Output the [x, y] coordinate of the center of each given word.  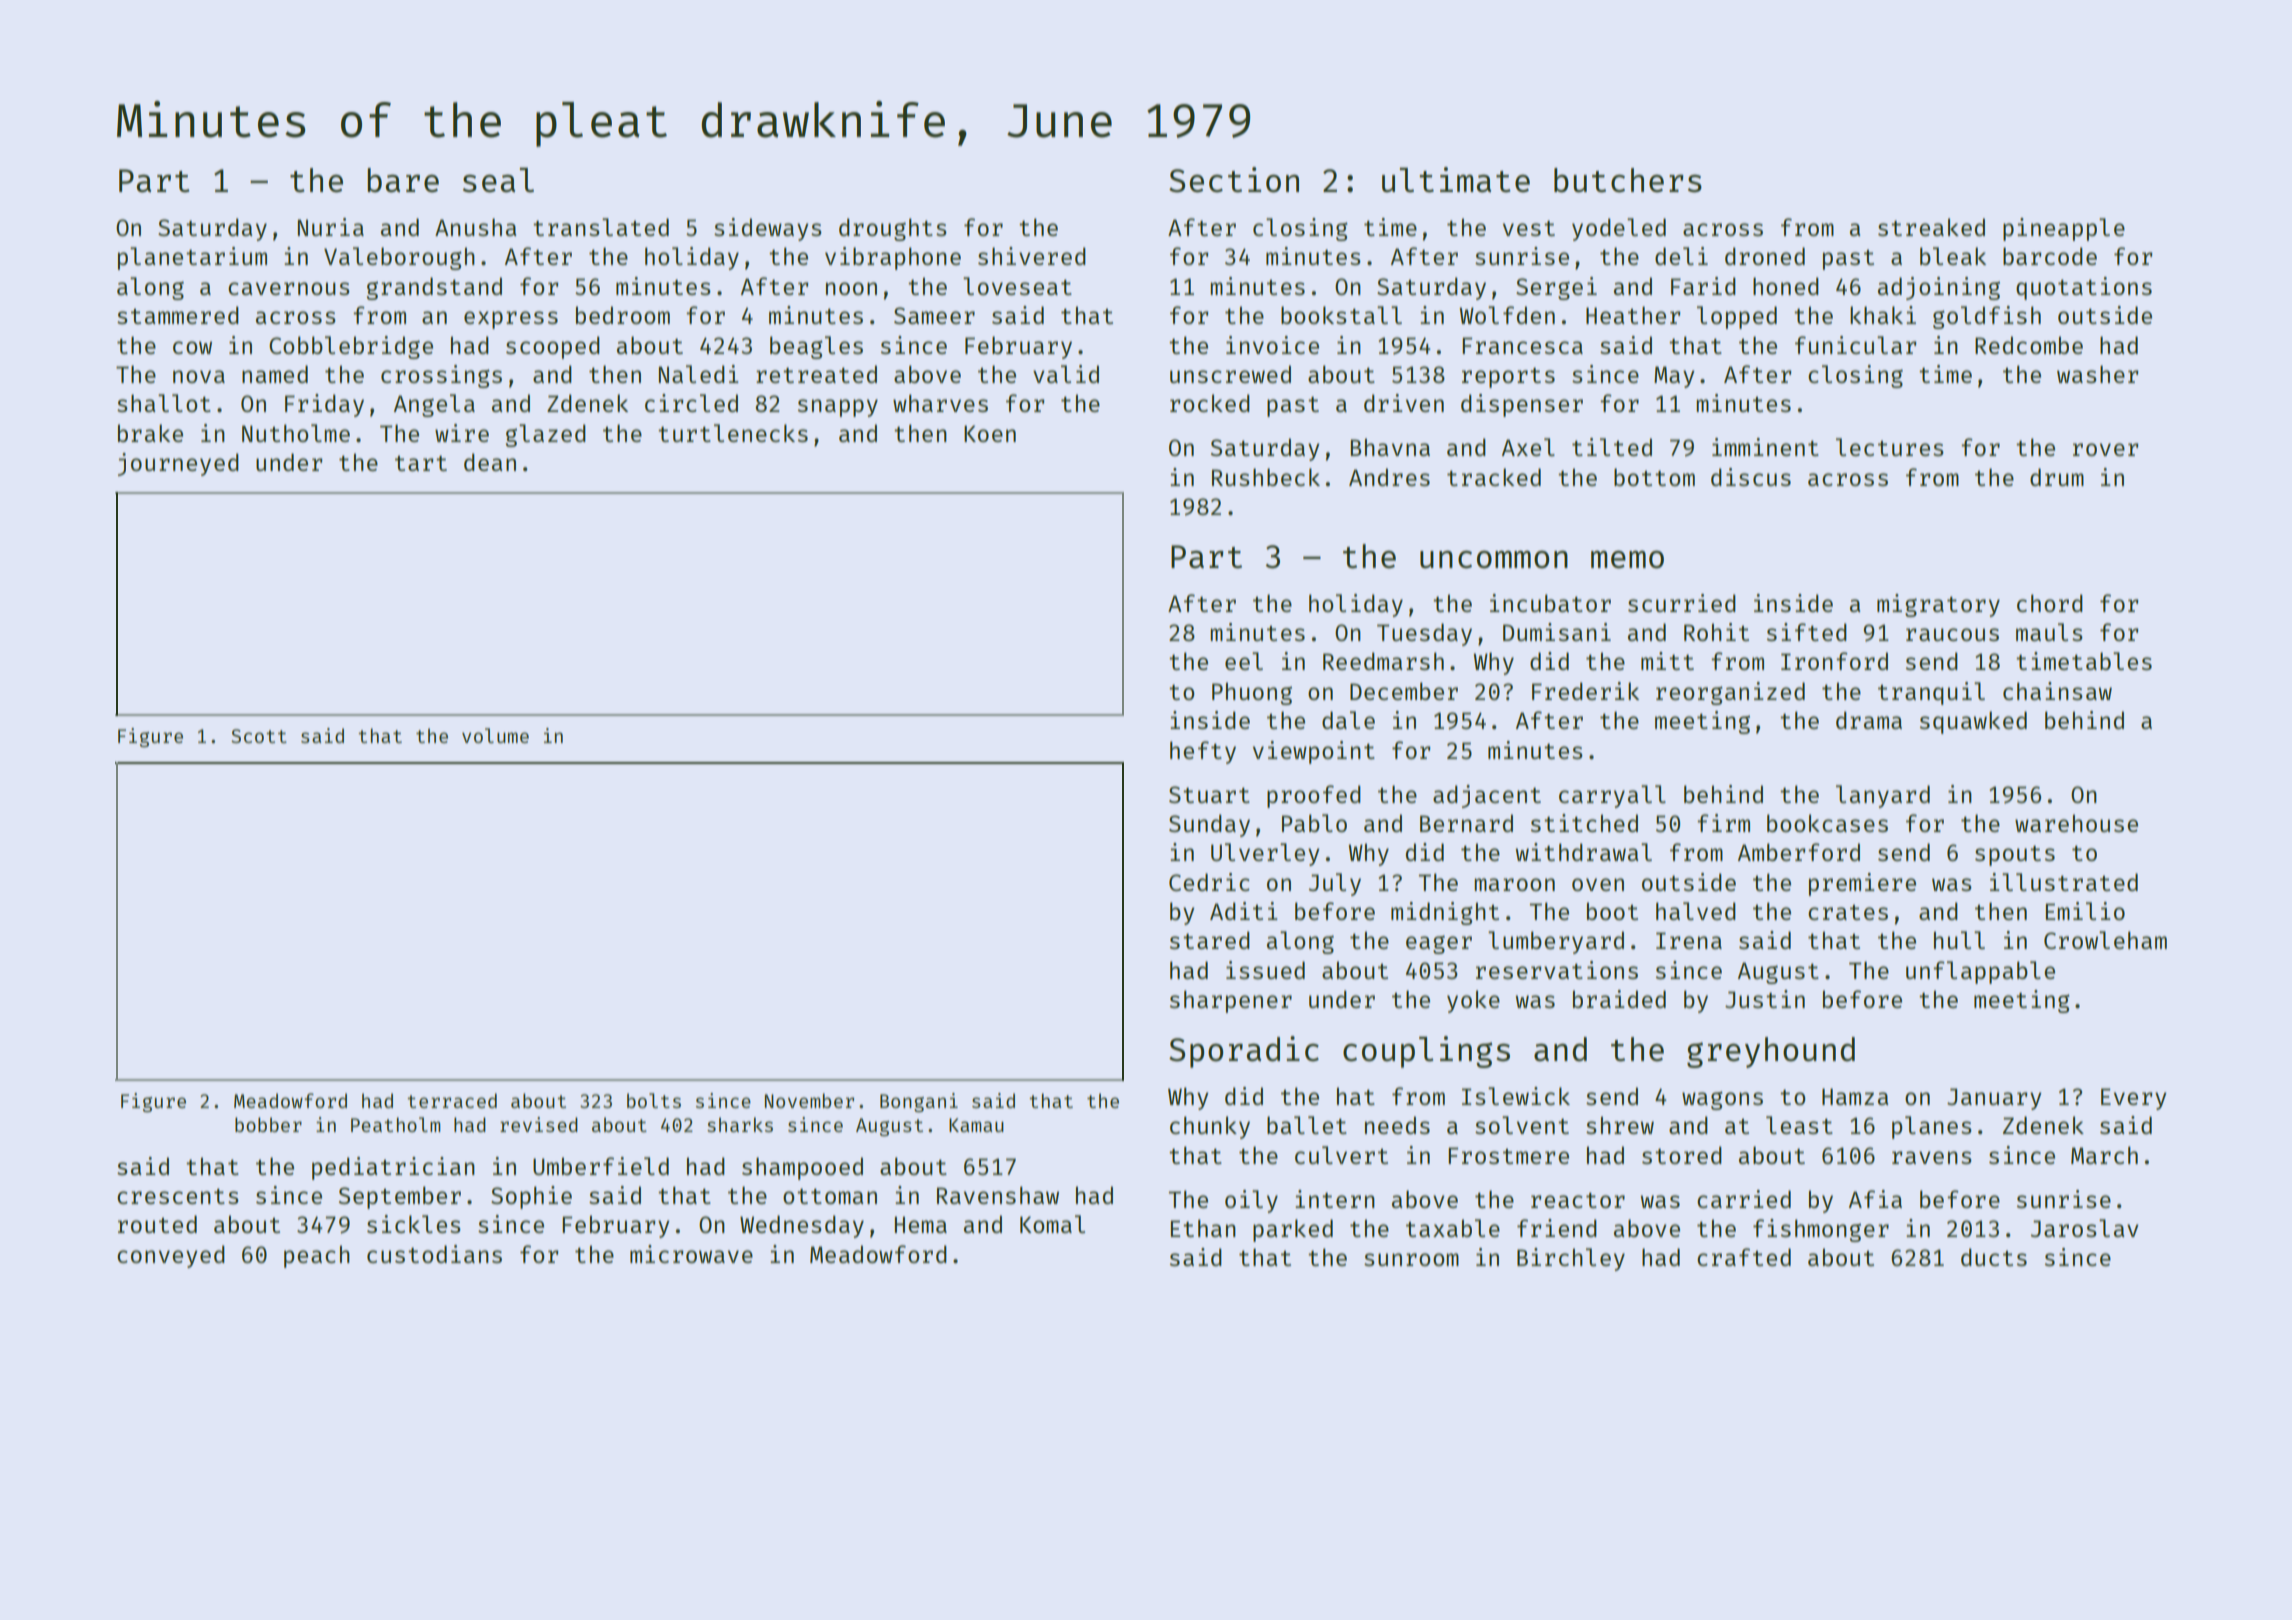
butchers [1628, 180]
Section [1234, 180]
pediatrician [393, 1168]
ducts [1994, 1257]
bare [403, 180]
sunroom [1411, 1259]
